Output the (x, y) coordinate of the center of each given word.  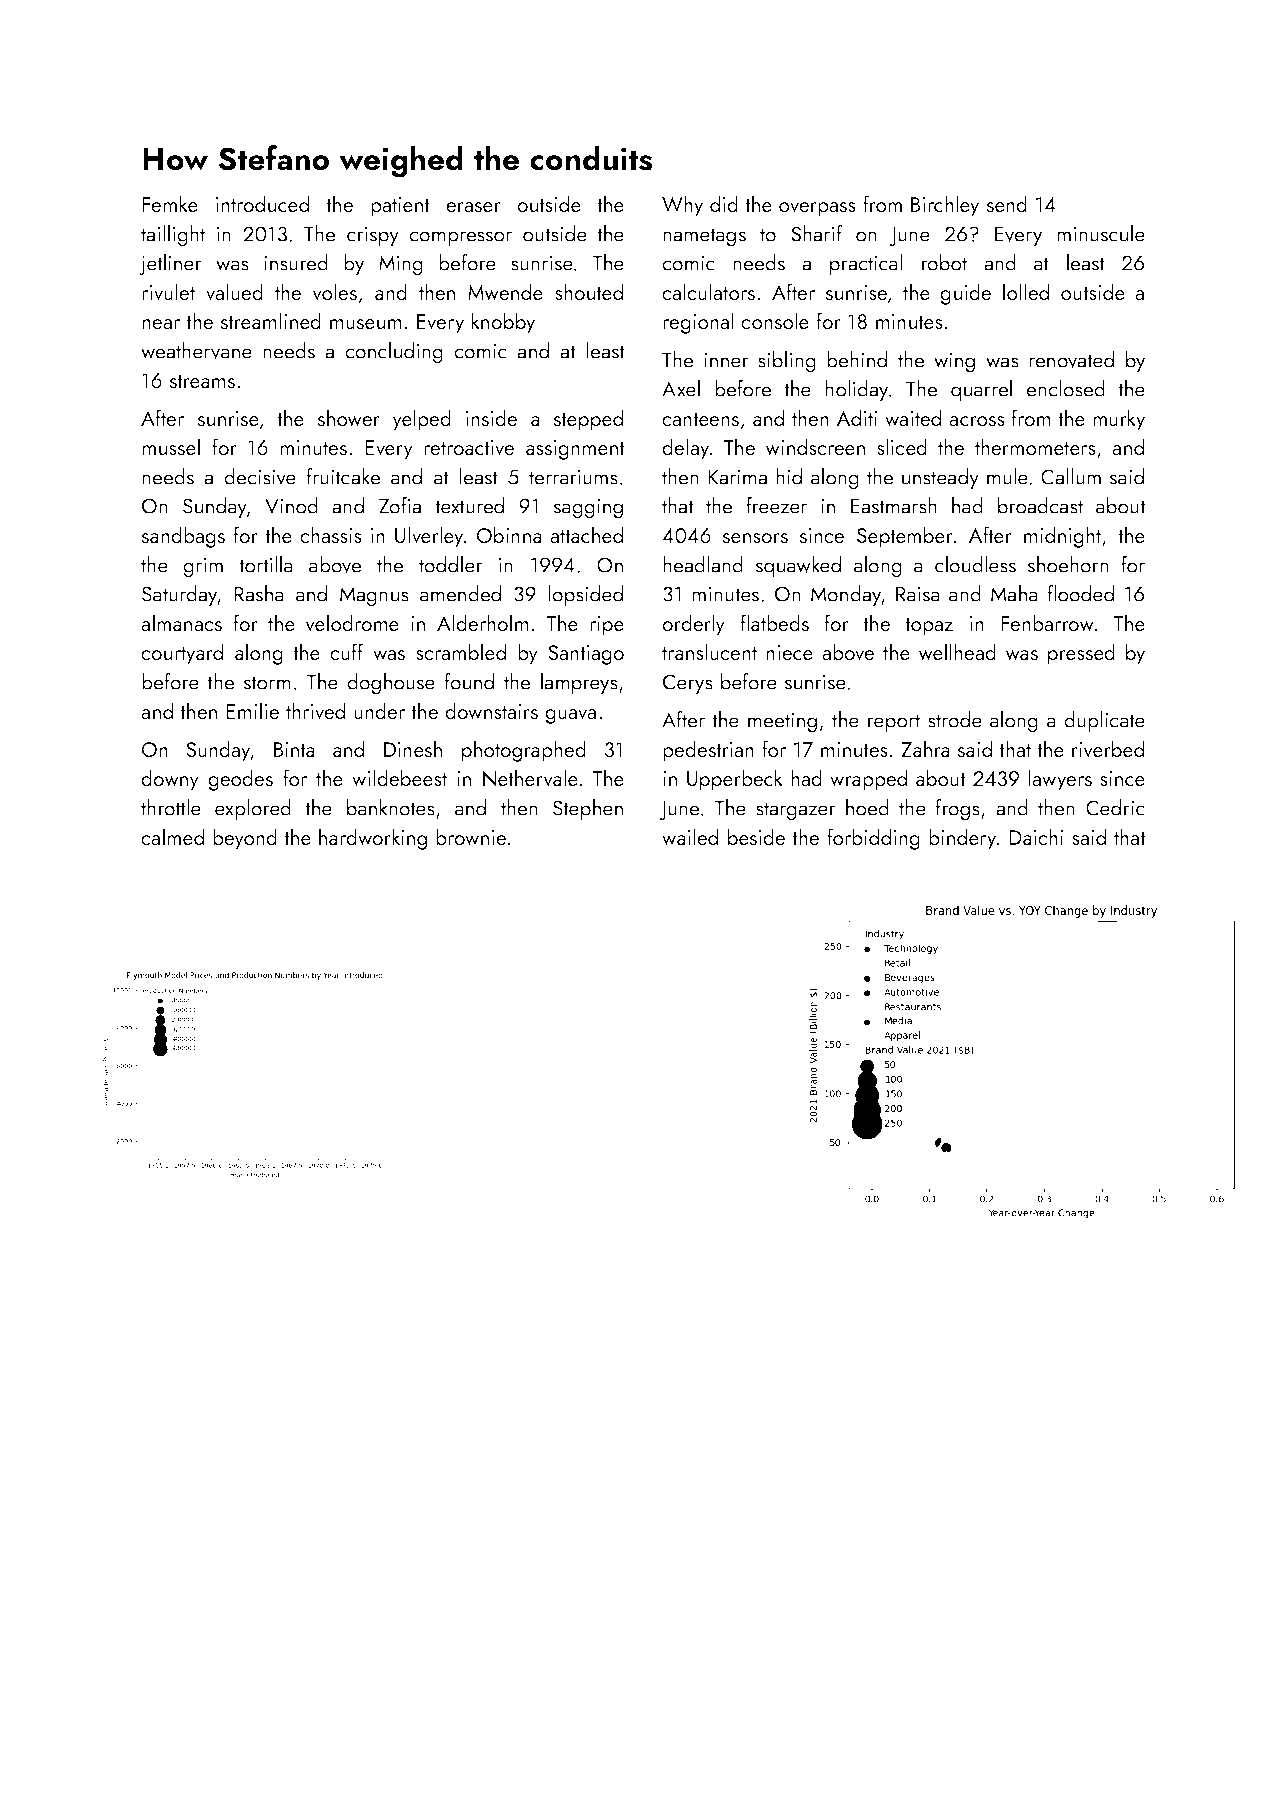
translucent (709, 651)
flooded (1081, 593)
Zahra (925, 748)
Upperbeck (735, 780)
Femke (170, 203)
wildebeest (399, 778)
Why (682, 206)
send (1007, 203)
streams (202, 381)
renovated (1071, 359)
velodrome (352, 623)
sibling (787, 362)
